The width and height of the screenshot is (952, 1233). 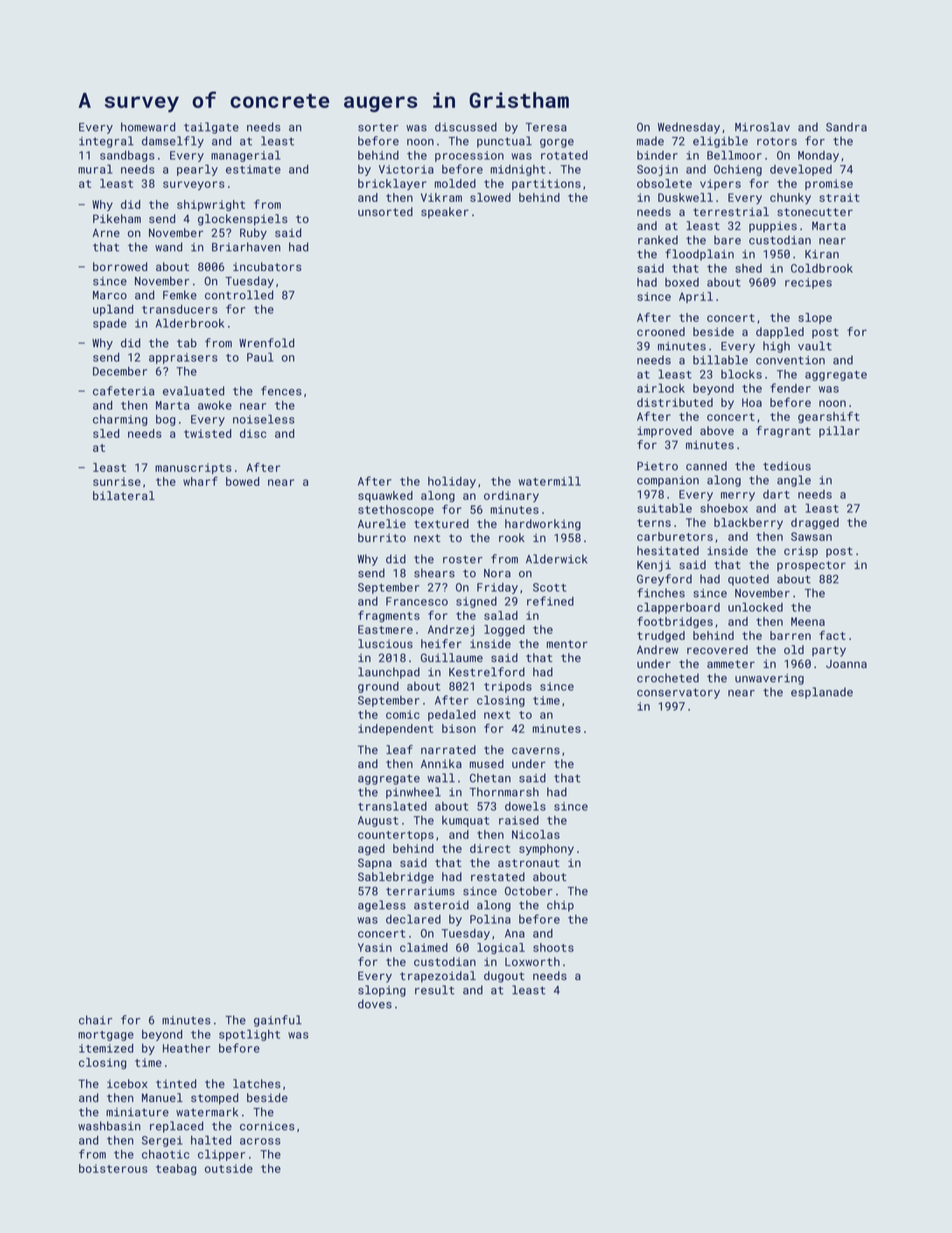 What do you see at coordinates (246, 156) in the screenshot?
I see `managerial` at bounding box center [246, 156].
